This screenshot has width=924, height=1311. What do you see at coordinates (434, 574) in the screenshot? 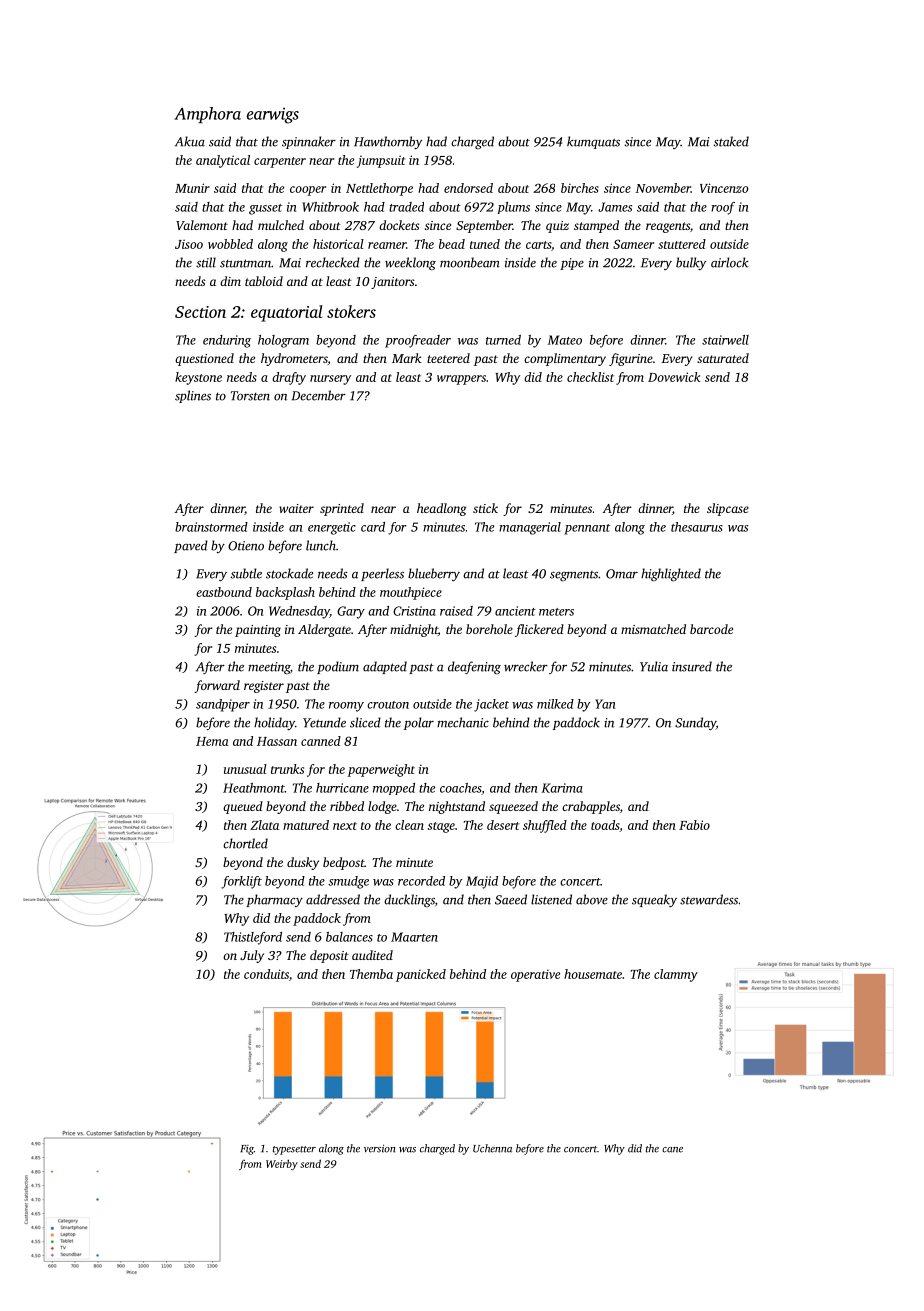
I see `blueberry` at bounding box center [434, 574].
